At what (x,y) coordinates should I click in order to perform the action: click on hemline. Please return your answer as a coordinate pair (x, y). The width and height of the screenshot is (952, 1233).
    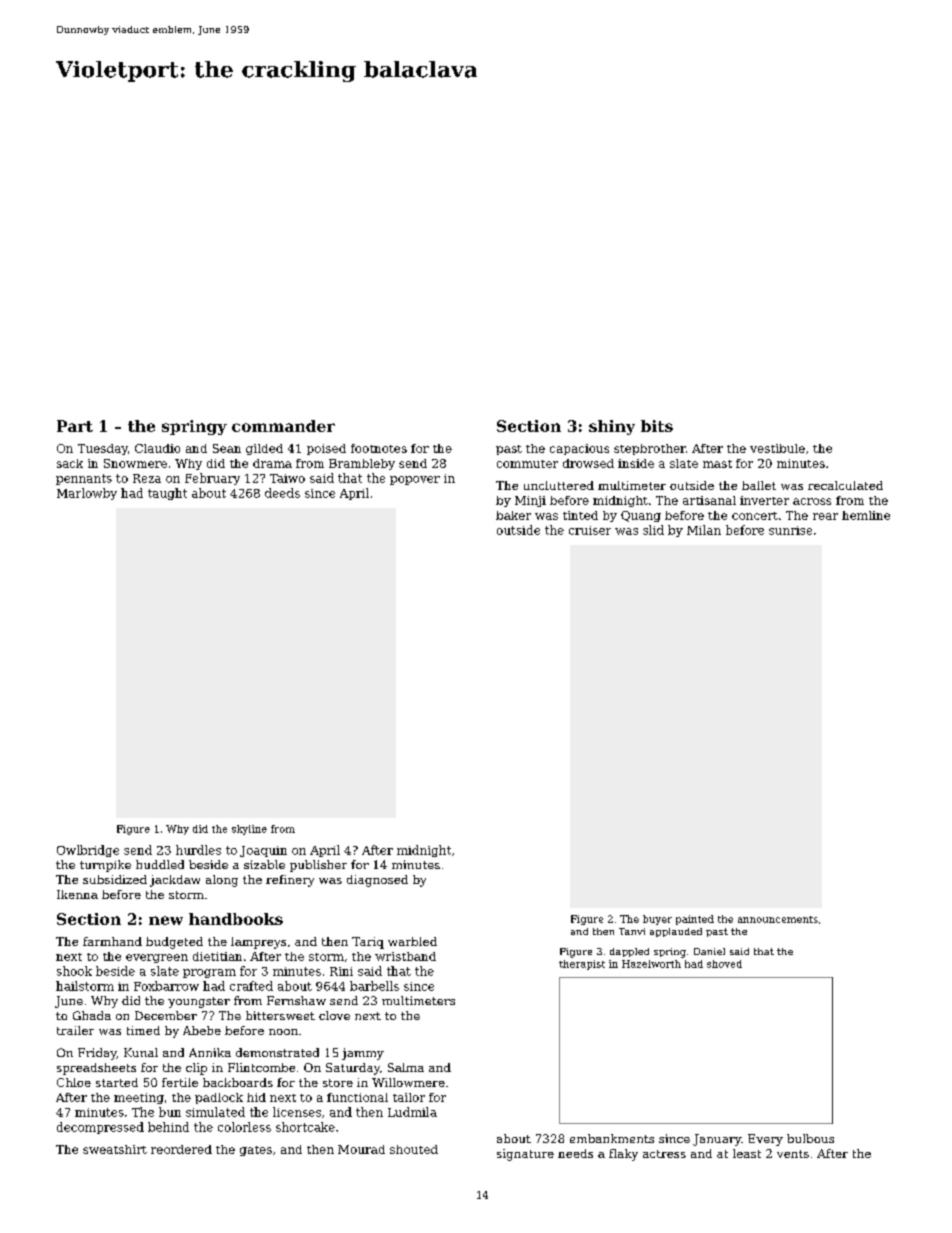
    Looking at the image, I should click on (866, 515).
